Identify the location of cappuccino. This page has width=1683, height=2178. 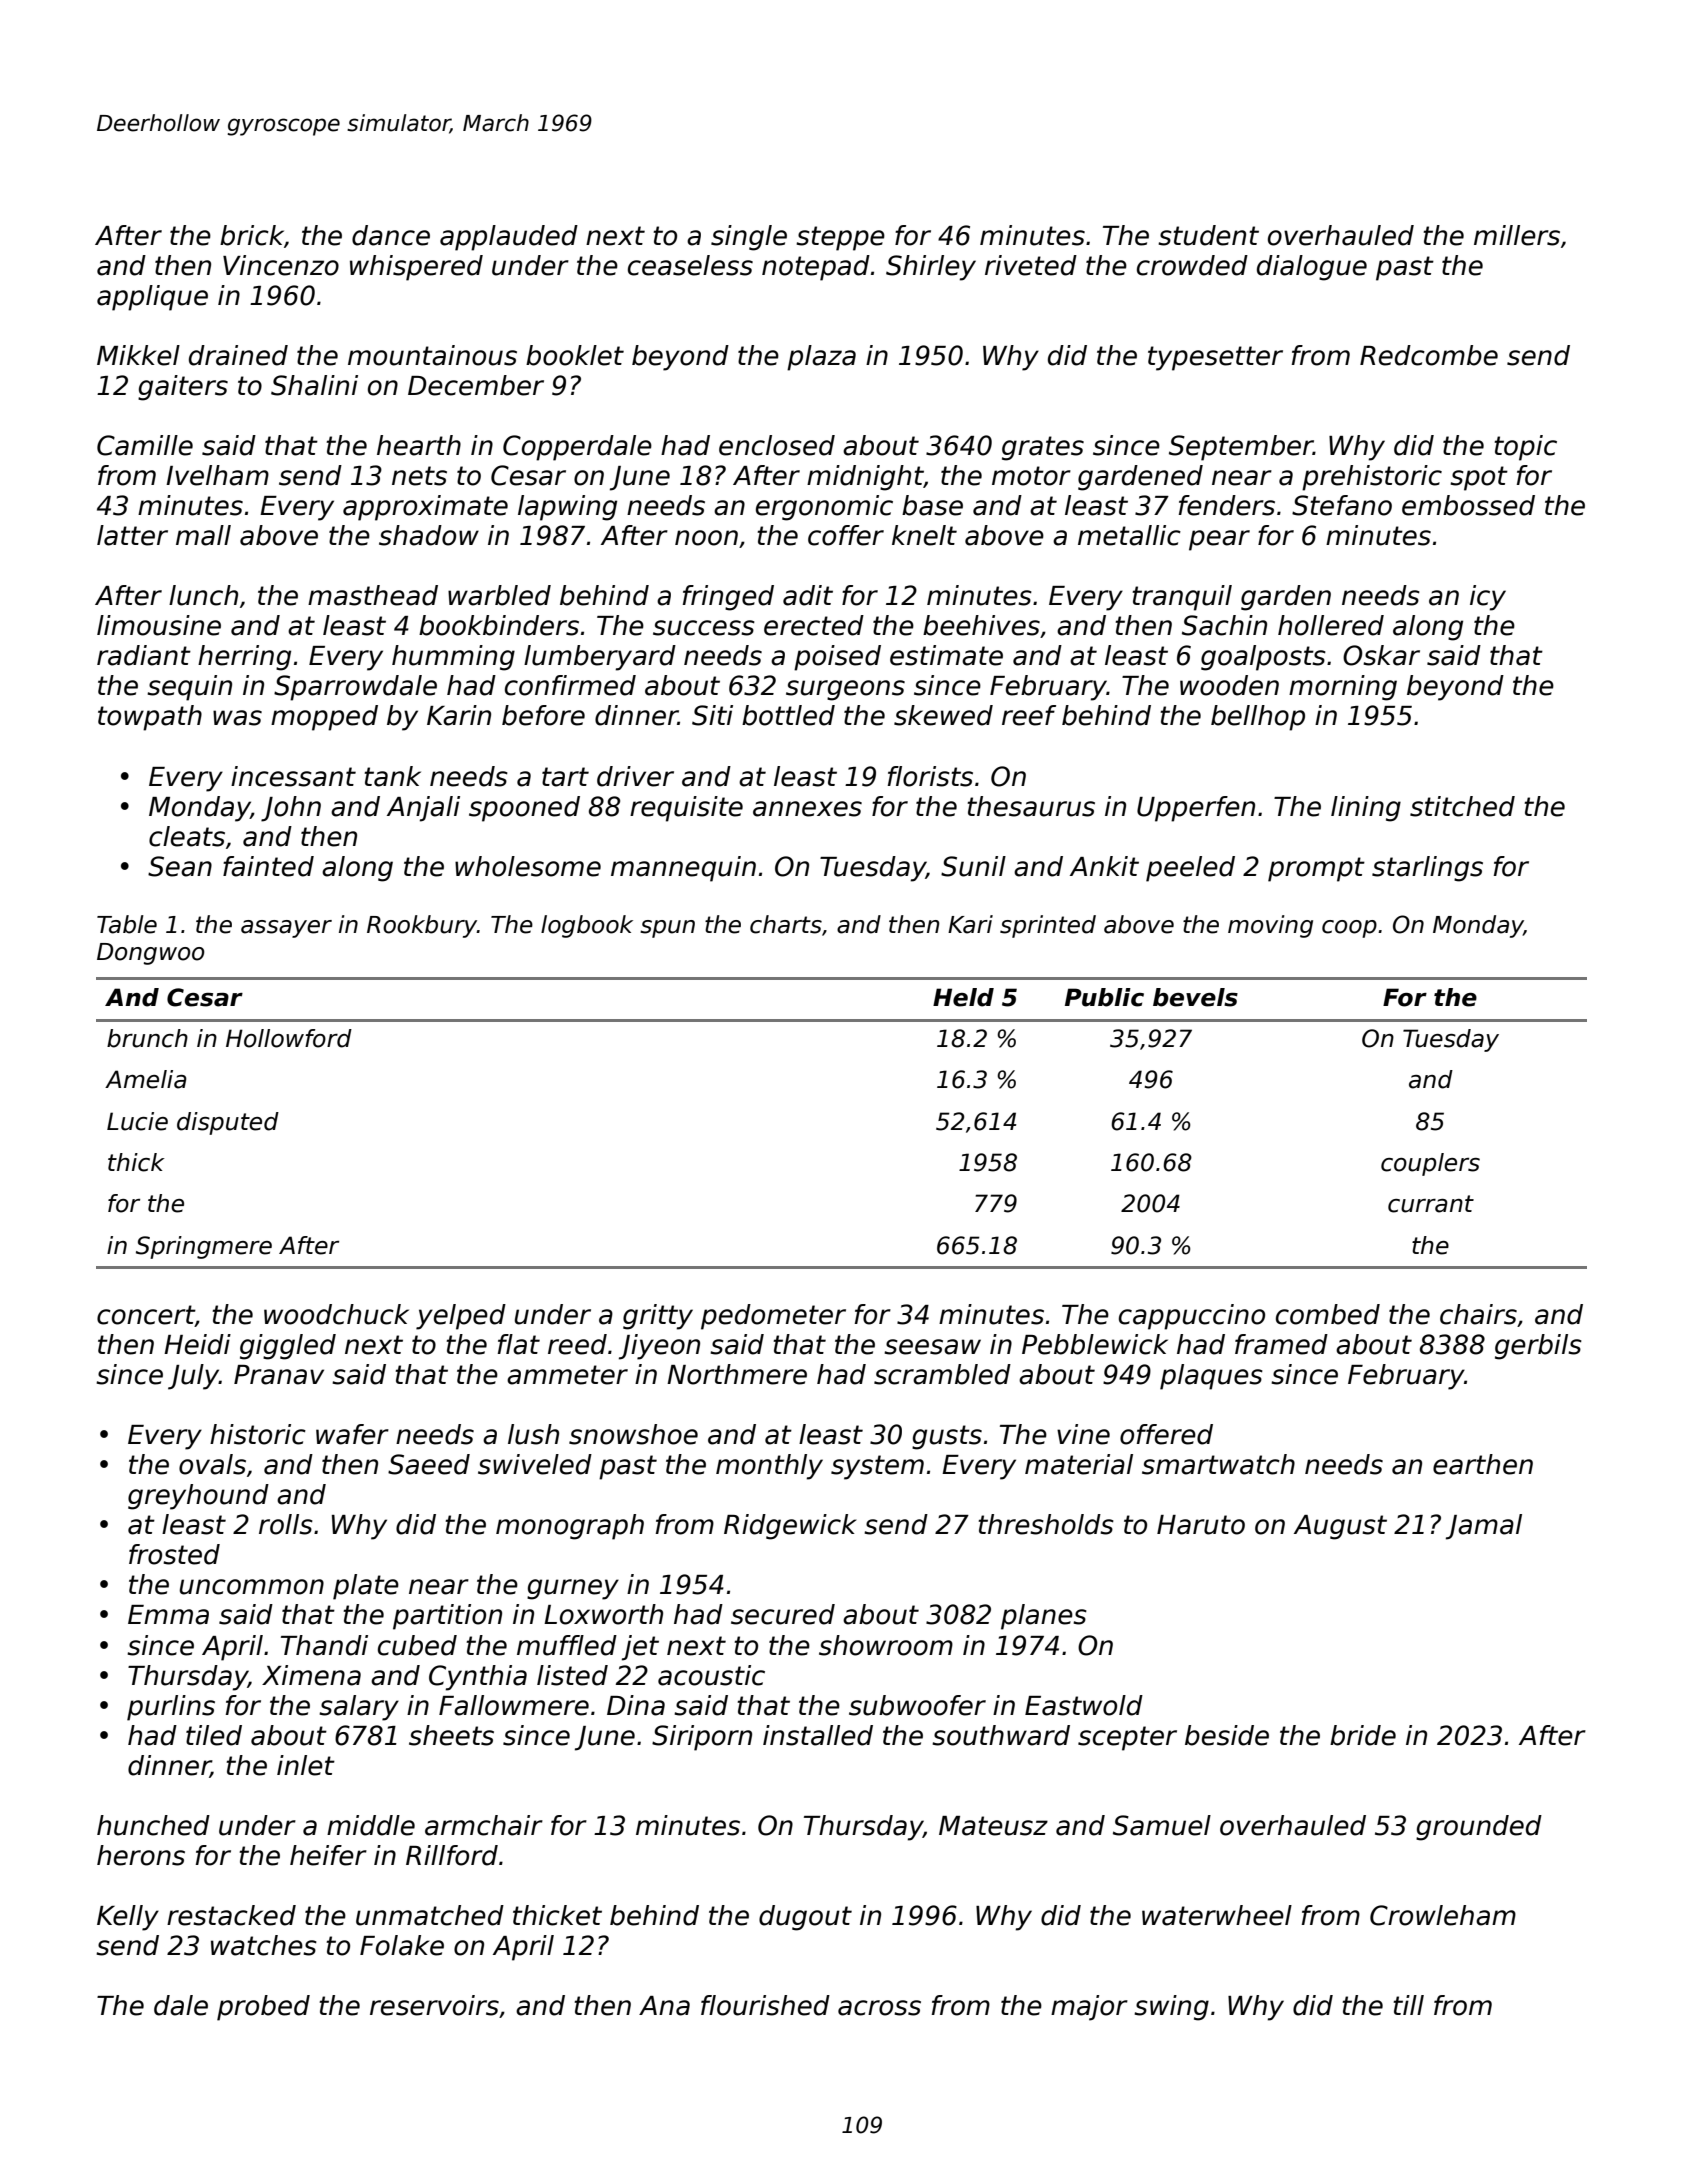
(1192, 1317).
